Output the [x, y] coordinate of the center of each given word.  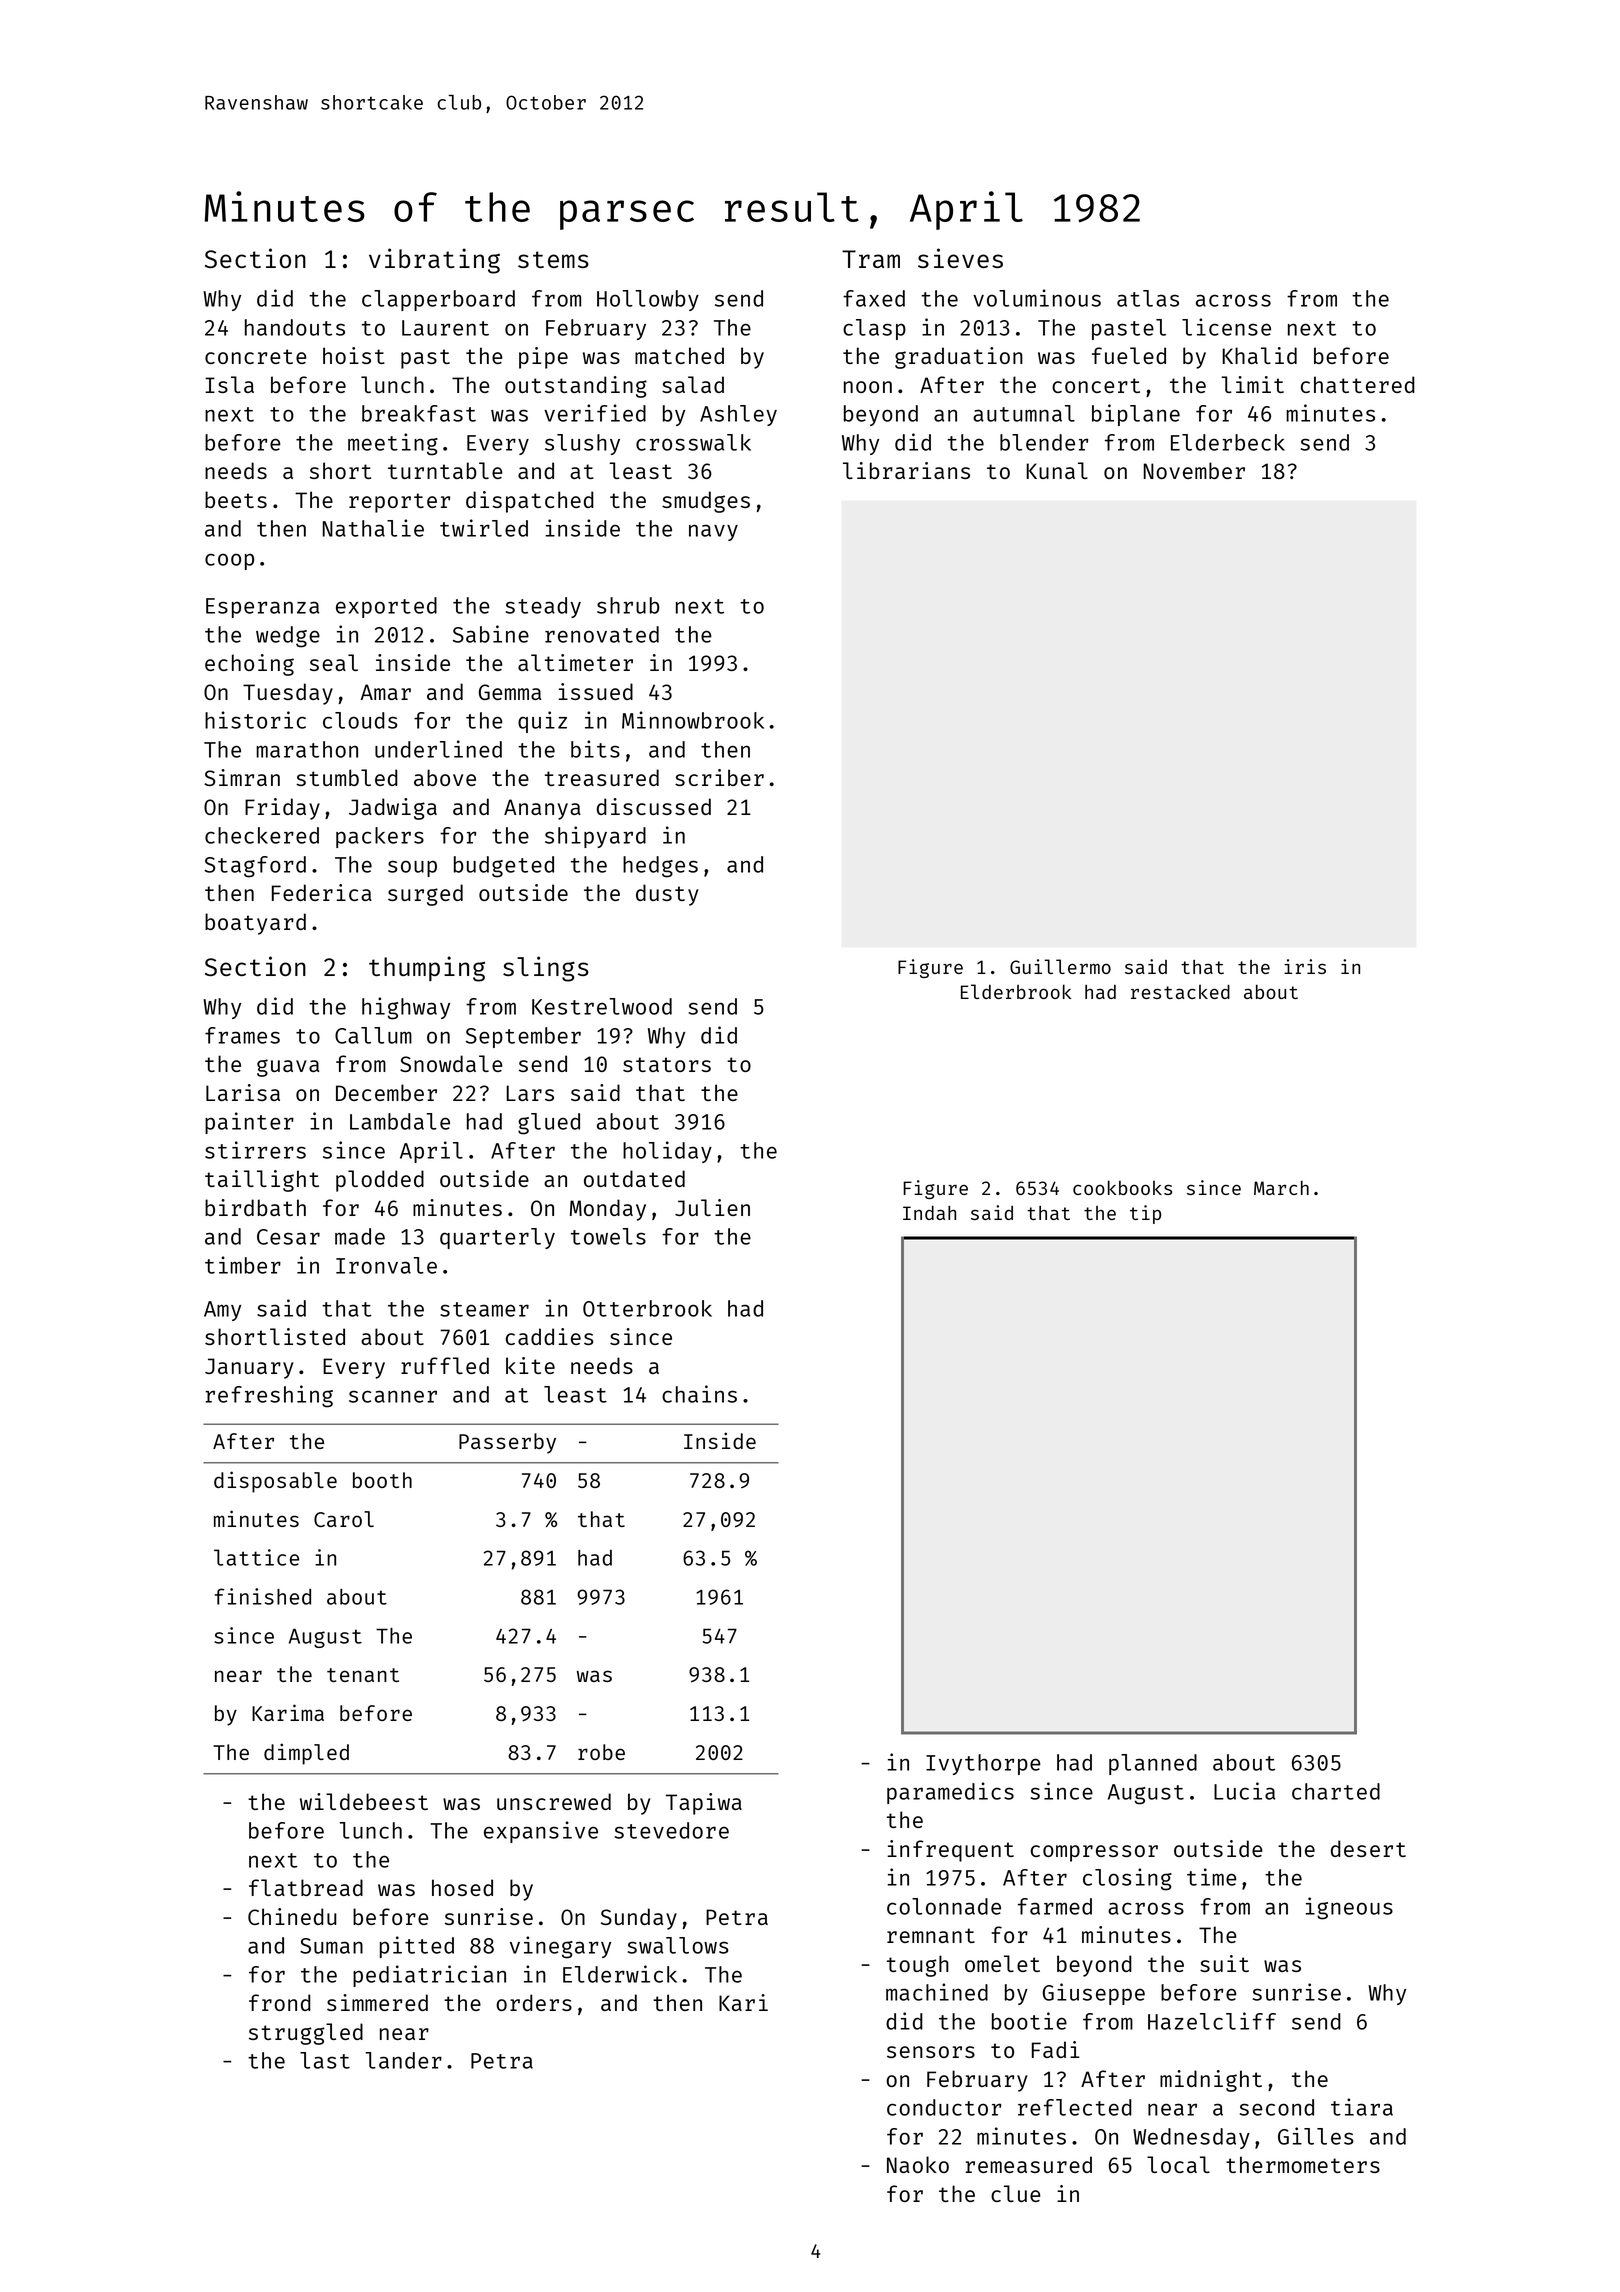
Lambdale [400, 1121]
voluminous [1037, 298]
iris [1305, 966]
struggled [306, 2034]
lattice [256, 1557]
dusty [667, 895]
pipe [543, 358]
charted [1336, 1791]
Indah [929, 1213]
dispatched [530, 502]
